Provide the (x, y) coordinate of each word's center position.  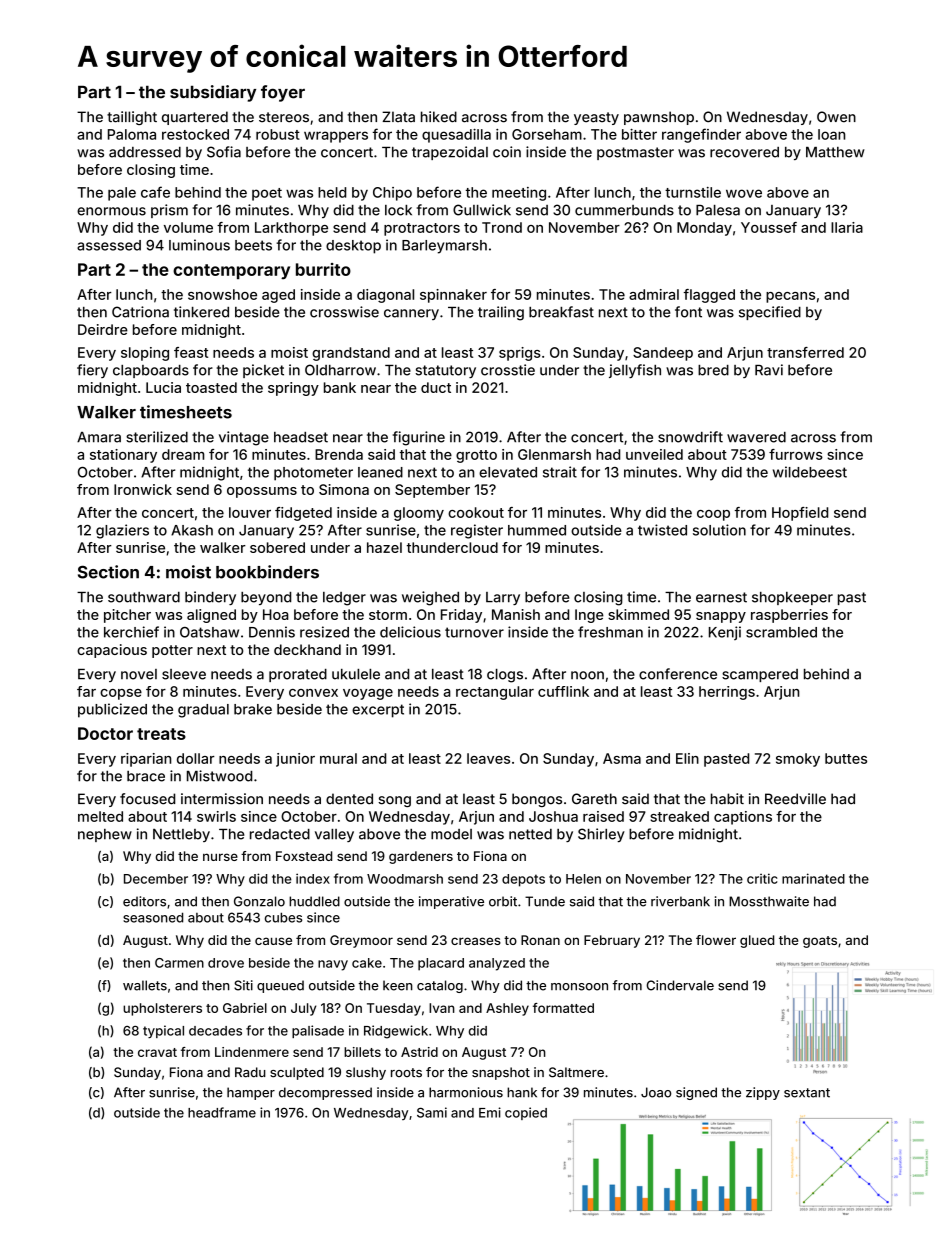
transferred (805, 352)
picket (263, 371)
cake (367, 963)
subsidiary (213, 93)
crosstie (508, 370)
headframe (222, 1112)
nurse (220, 857)
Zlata (398, 117)
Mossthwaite (769, 901)
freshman (610, 632)
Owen (836, 117)
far (86, 691)
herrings (727, 693)
